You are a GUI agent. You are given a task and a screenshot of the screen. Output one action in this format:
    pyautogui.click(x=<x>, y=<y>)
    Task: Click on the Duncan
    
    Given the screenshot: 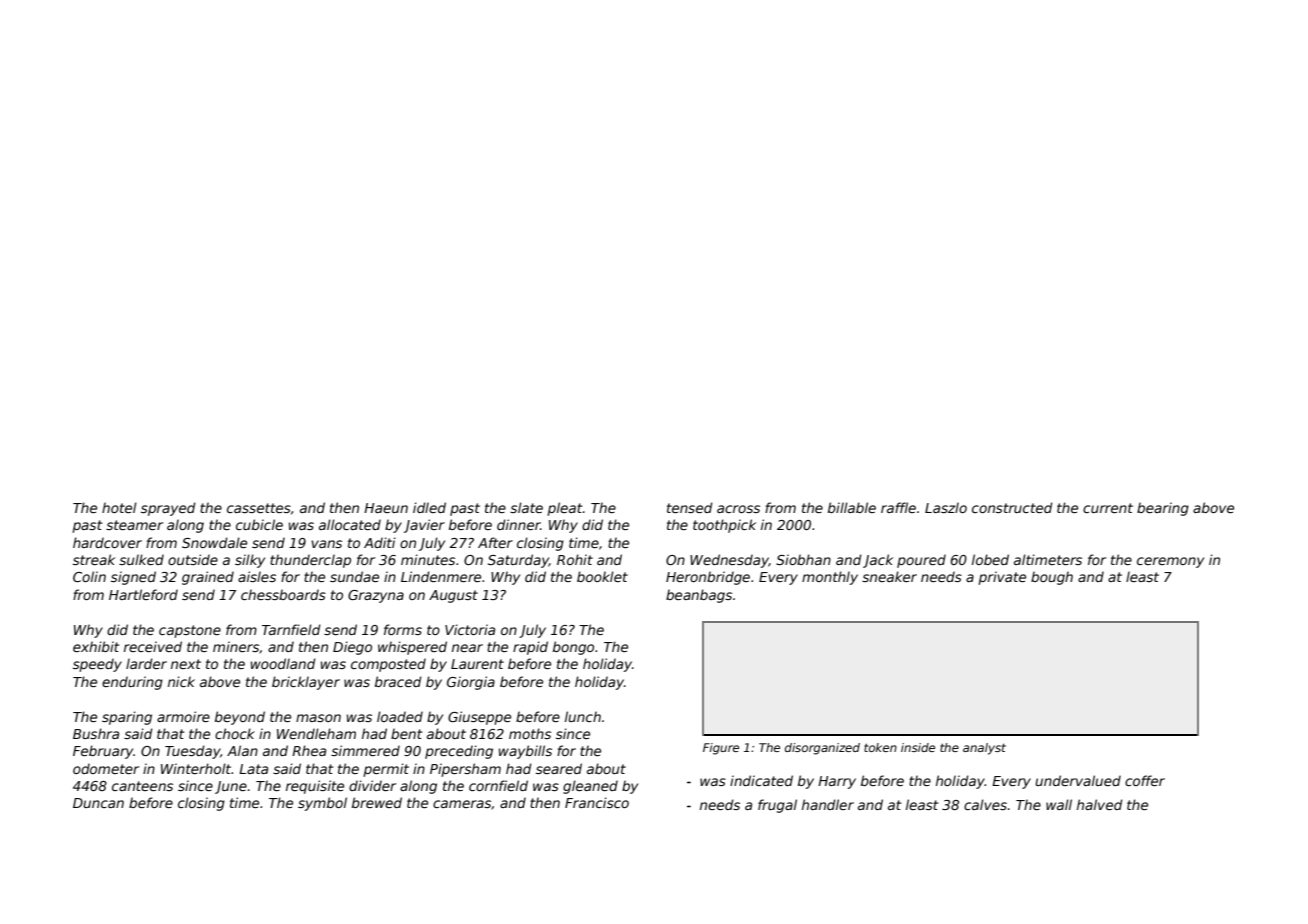 What is the action you would take?
    pyautogui.click(x=98, y=803)
